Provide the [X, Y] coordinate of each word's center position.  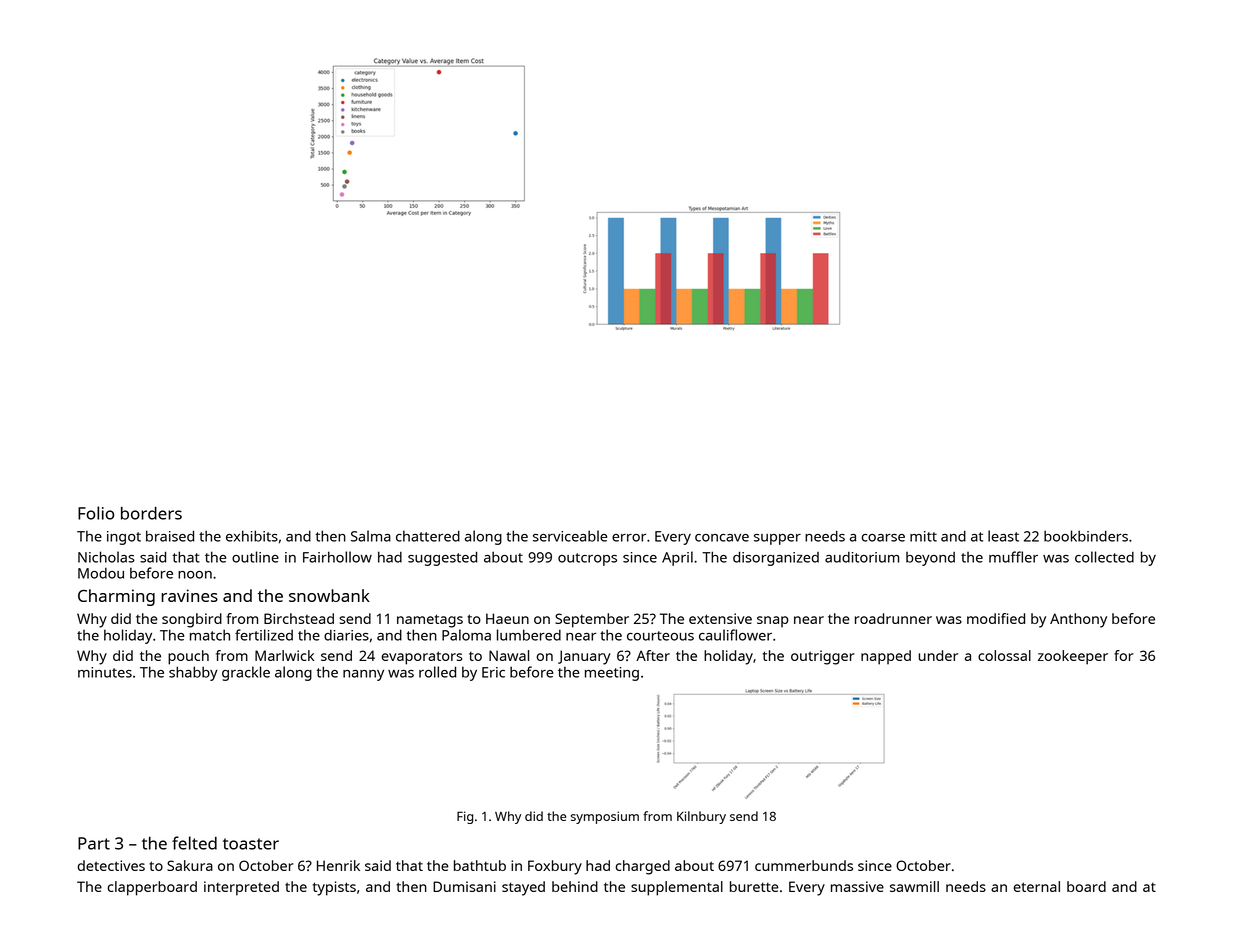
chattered [428, 536]
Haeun [507, 618]
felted [194, 843]
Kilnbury [701, 817]
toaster [251, 844]
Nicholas [106, 557]
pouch [188, 657]
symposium [605, 817]
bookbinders [1086, 536]
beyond [930, 559]
